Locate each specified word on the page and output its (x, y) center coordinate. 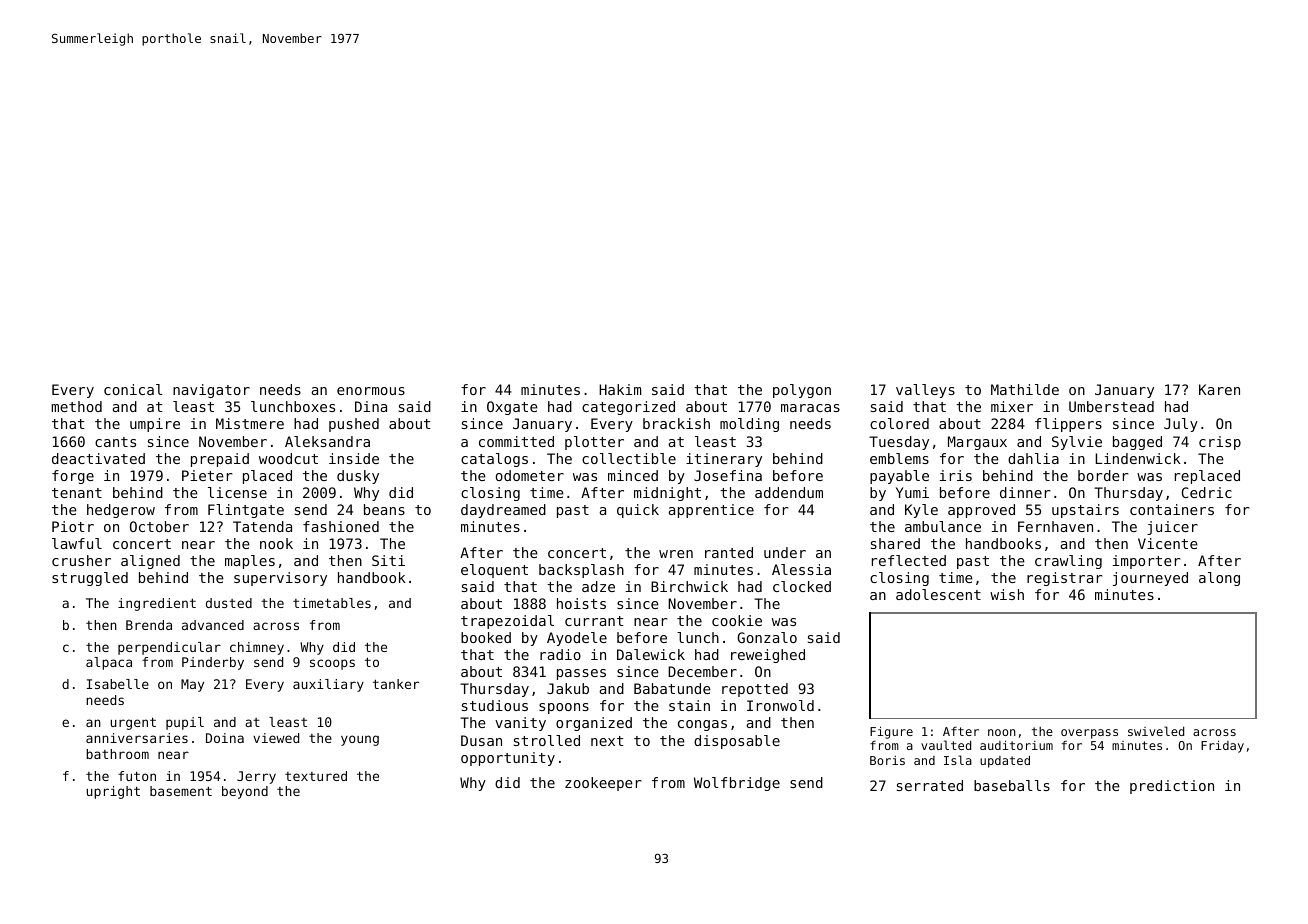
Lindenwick (1138, 458)
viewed (276, 738)
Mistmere (250, 423)
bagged (1137, 443)
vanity (520, 724)
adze (598, 586)
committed (516, 441)
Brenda (149, 625)
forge (73, 477)
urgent (133, 723)
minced (633, 475)
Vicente (1168, 543)
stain (689, 705)
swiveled (1156, 731)
